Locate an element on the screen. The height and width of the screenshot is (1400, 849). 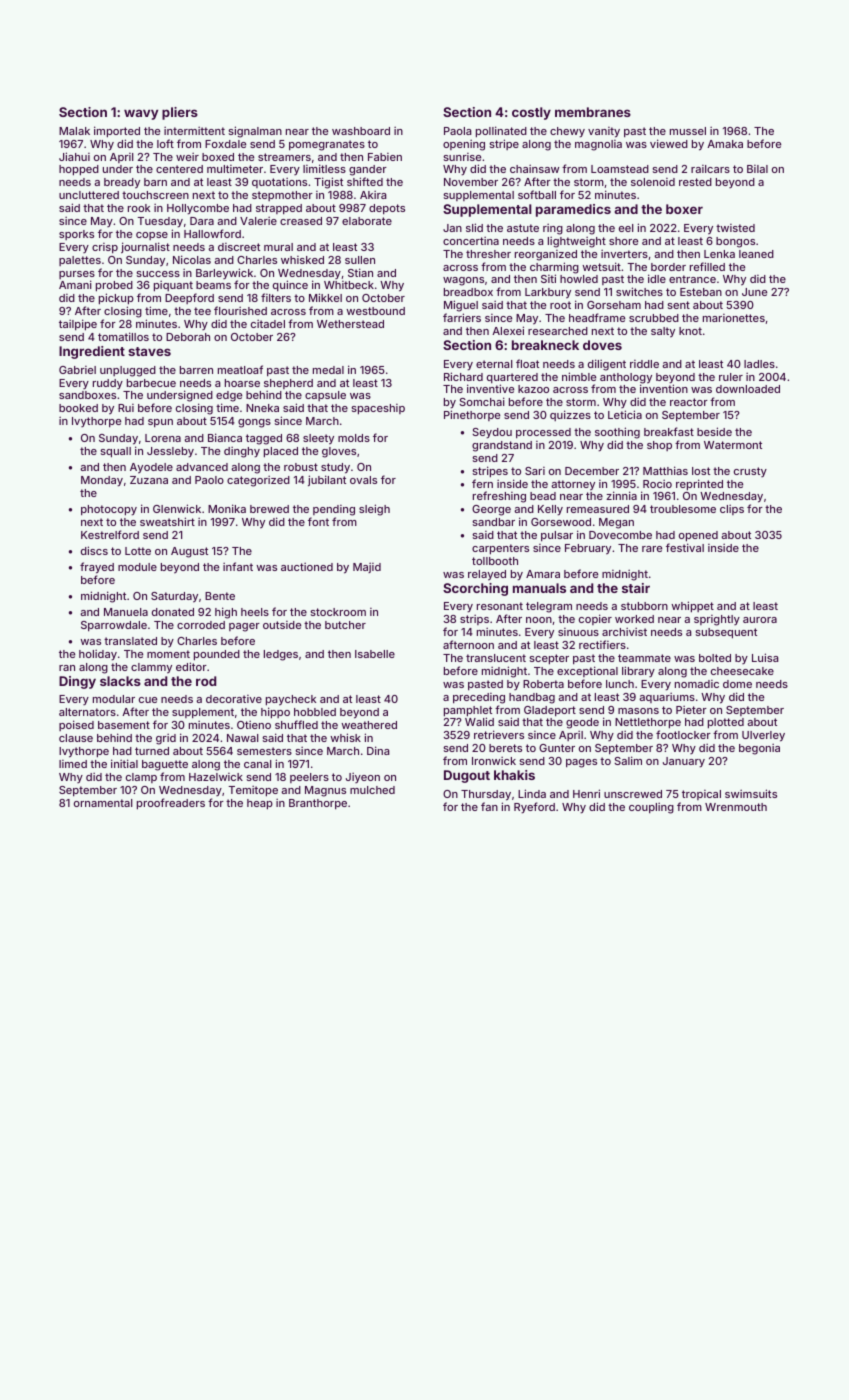
ornamental is located at coordinates (103, 803).
